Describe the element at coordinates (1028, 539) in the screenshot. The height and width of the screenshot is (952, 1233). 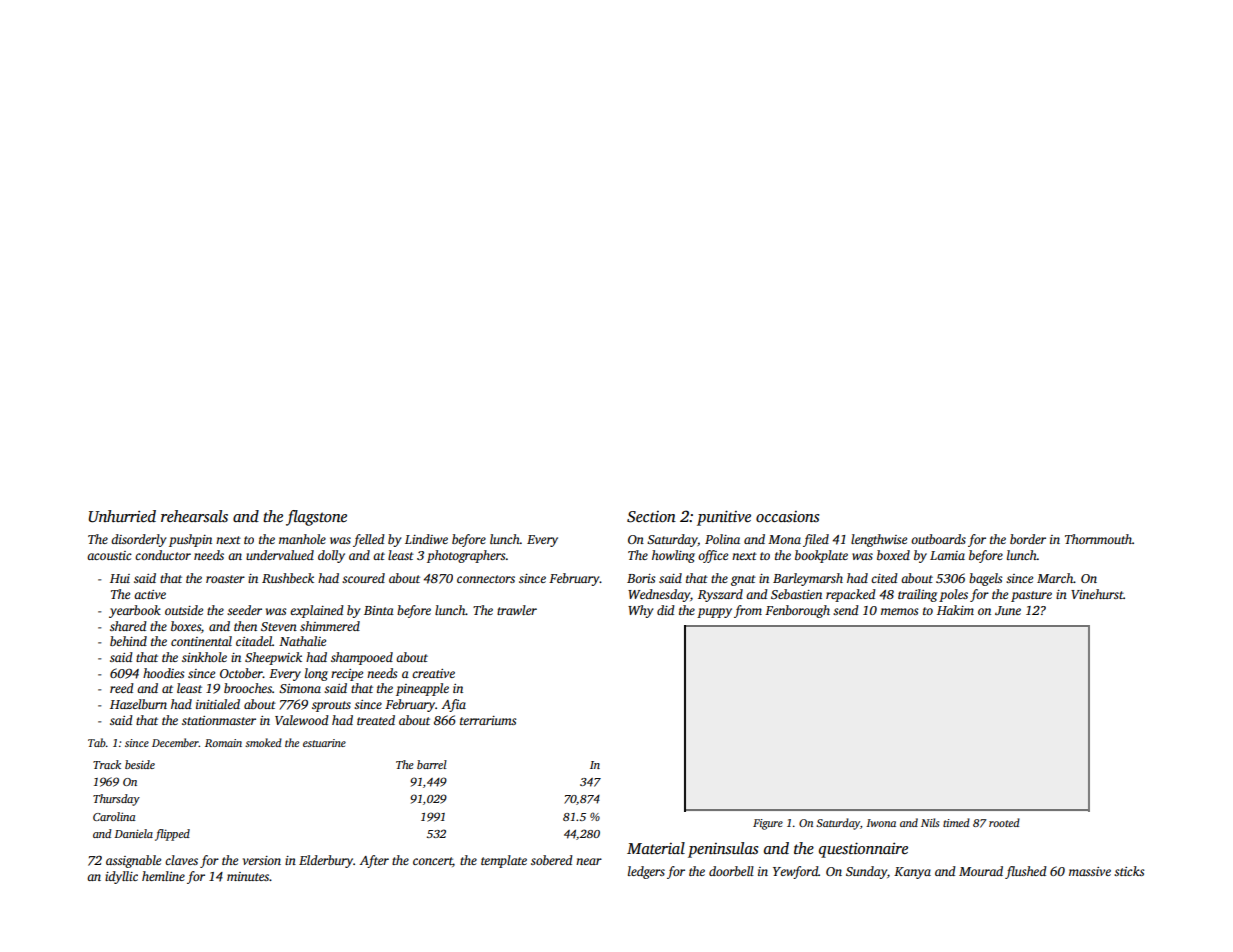
I see `border` at that location.
